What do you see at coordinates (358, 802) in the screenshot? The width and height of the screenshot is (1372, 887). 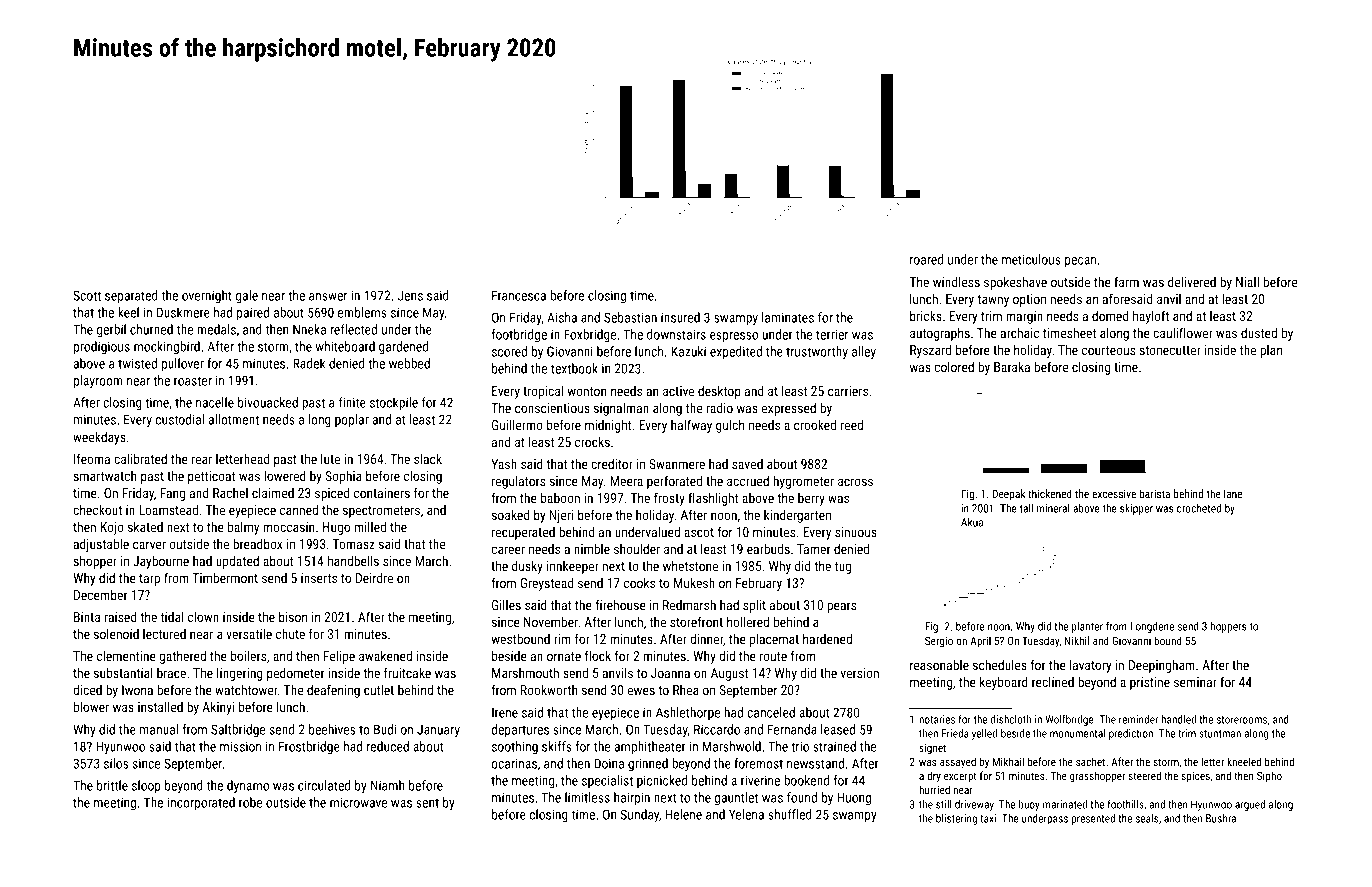 I see `microwave` at bounding box center [358, 802].
